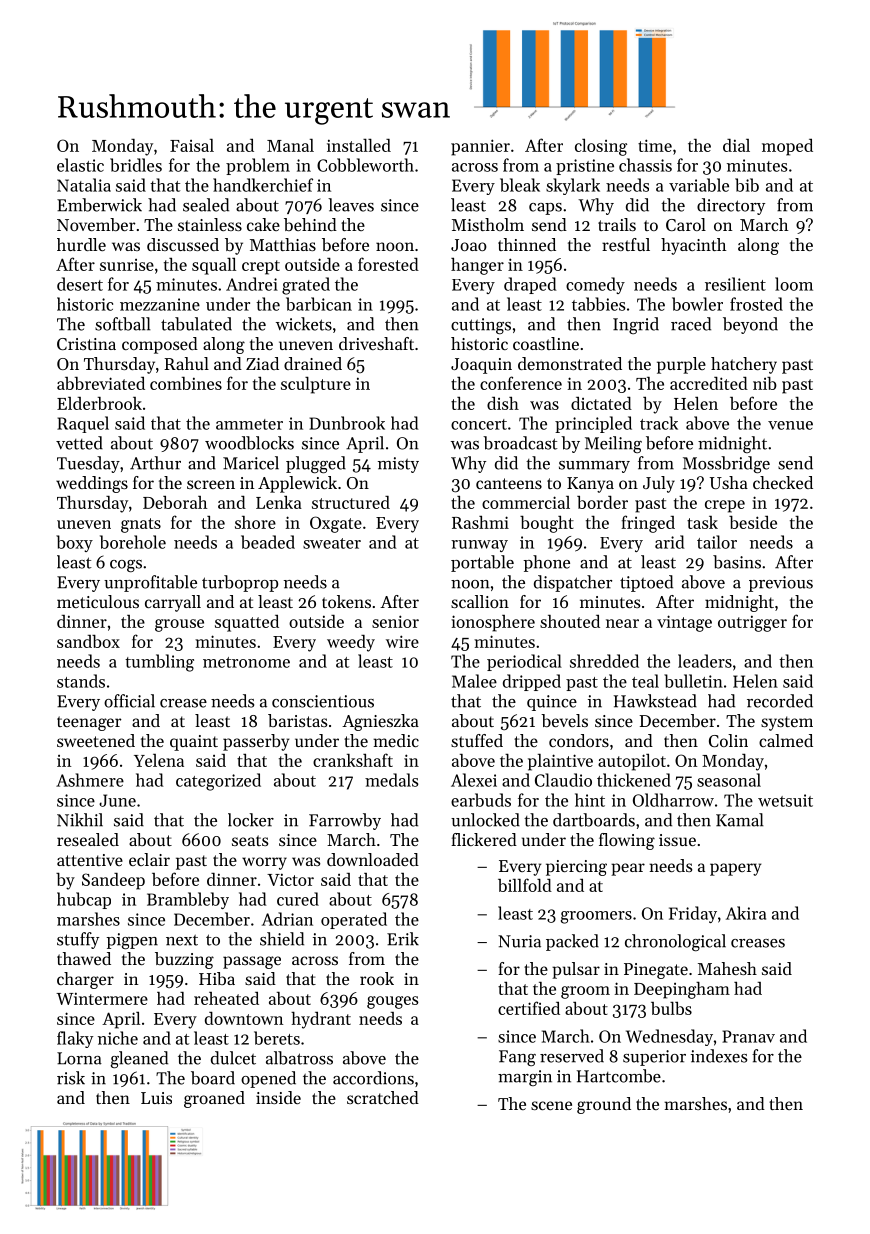 The width and height of the page is (870, 1234). Describe the element at coordinates (184, 960) in the page. I see `buzzing` at that location.
